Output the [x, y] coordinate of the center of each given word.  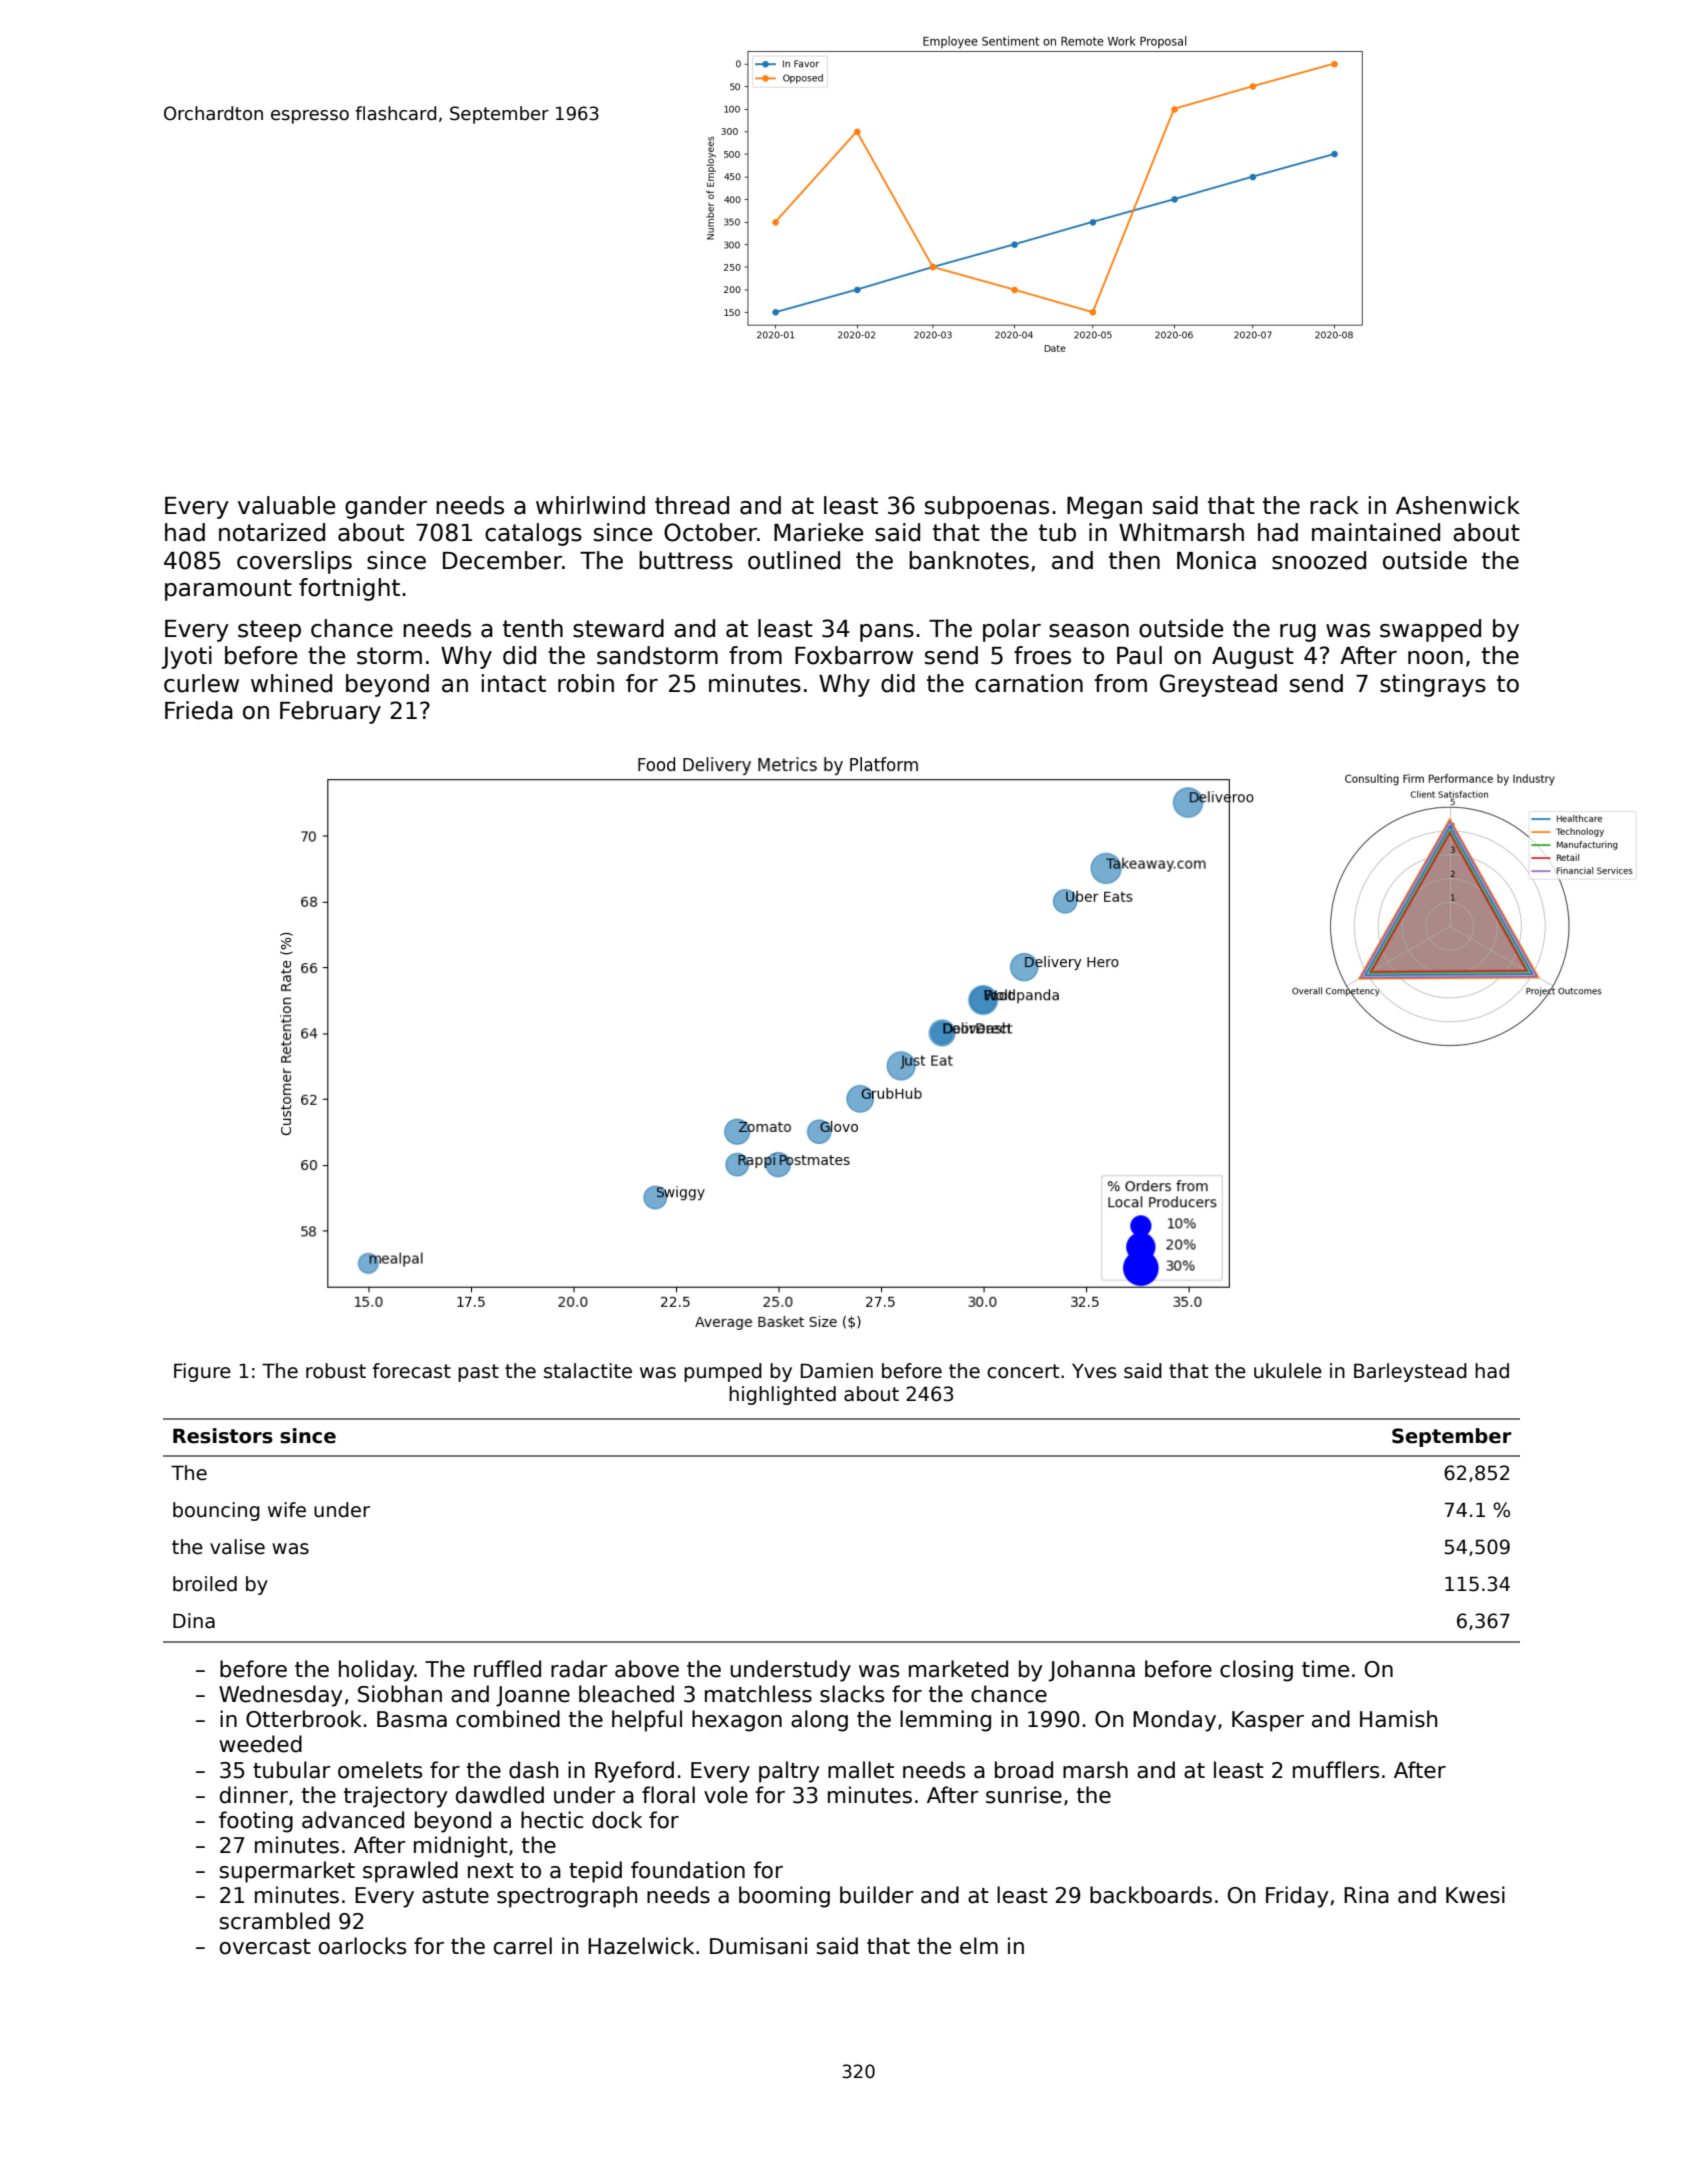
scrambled [274, 1921]
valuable [286, 505]
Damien [837, 1371]
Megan [1104, 508]
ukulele [1288, 1371]
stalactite [588, 1371]
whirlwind [590, 505]
